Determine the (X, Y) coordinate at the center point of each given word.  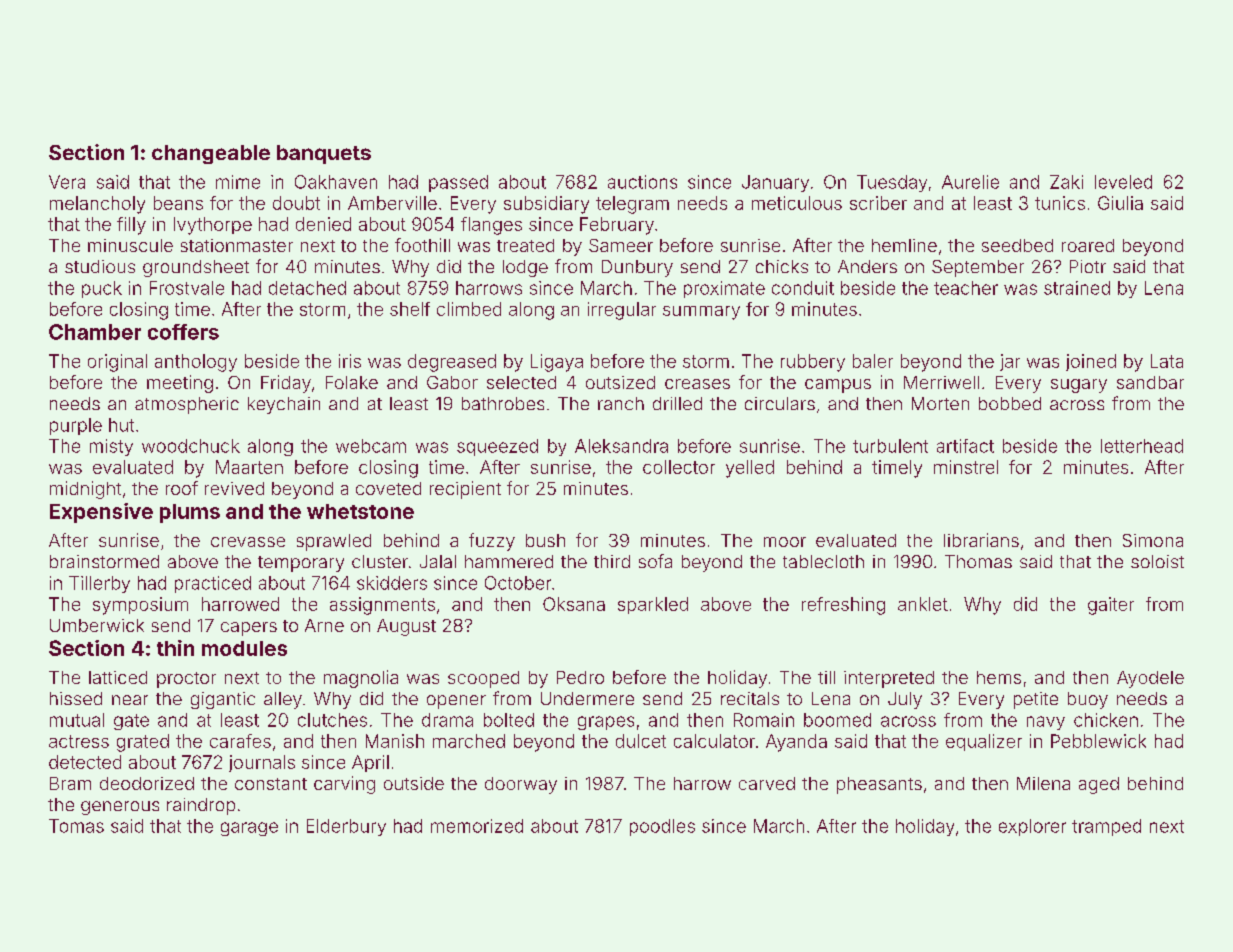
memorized (477, 826)
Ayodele (1150, 679)
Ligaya (557, 363)
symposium (140, 606)
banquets (324, 154)
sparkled (653, 605)
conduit (803, 288)
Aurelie (970, 182)
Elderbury (346, 827)
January (775, 183)
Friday (286, 384)
